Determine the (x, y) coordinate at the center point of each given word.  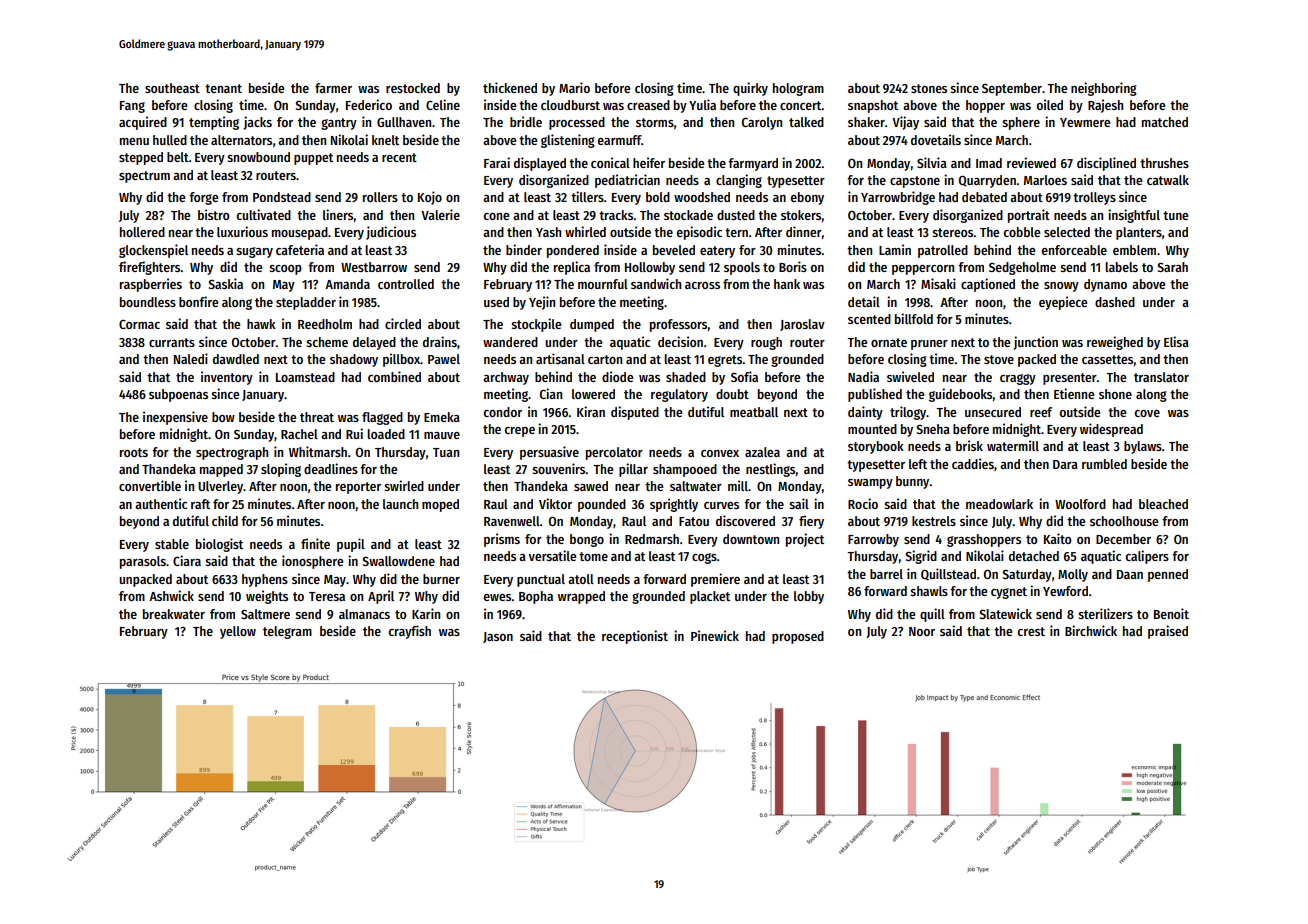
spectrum (144, 177)
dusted (736, 215)
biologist (219, 545)
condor (503, 412)
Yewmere (1085, 122)
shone (1115, 394)
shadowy (354, 360)
